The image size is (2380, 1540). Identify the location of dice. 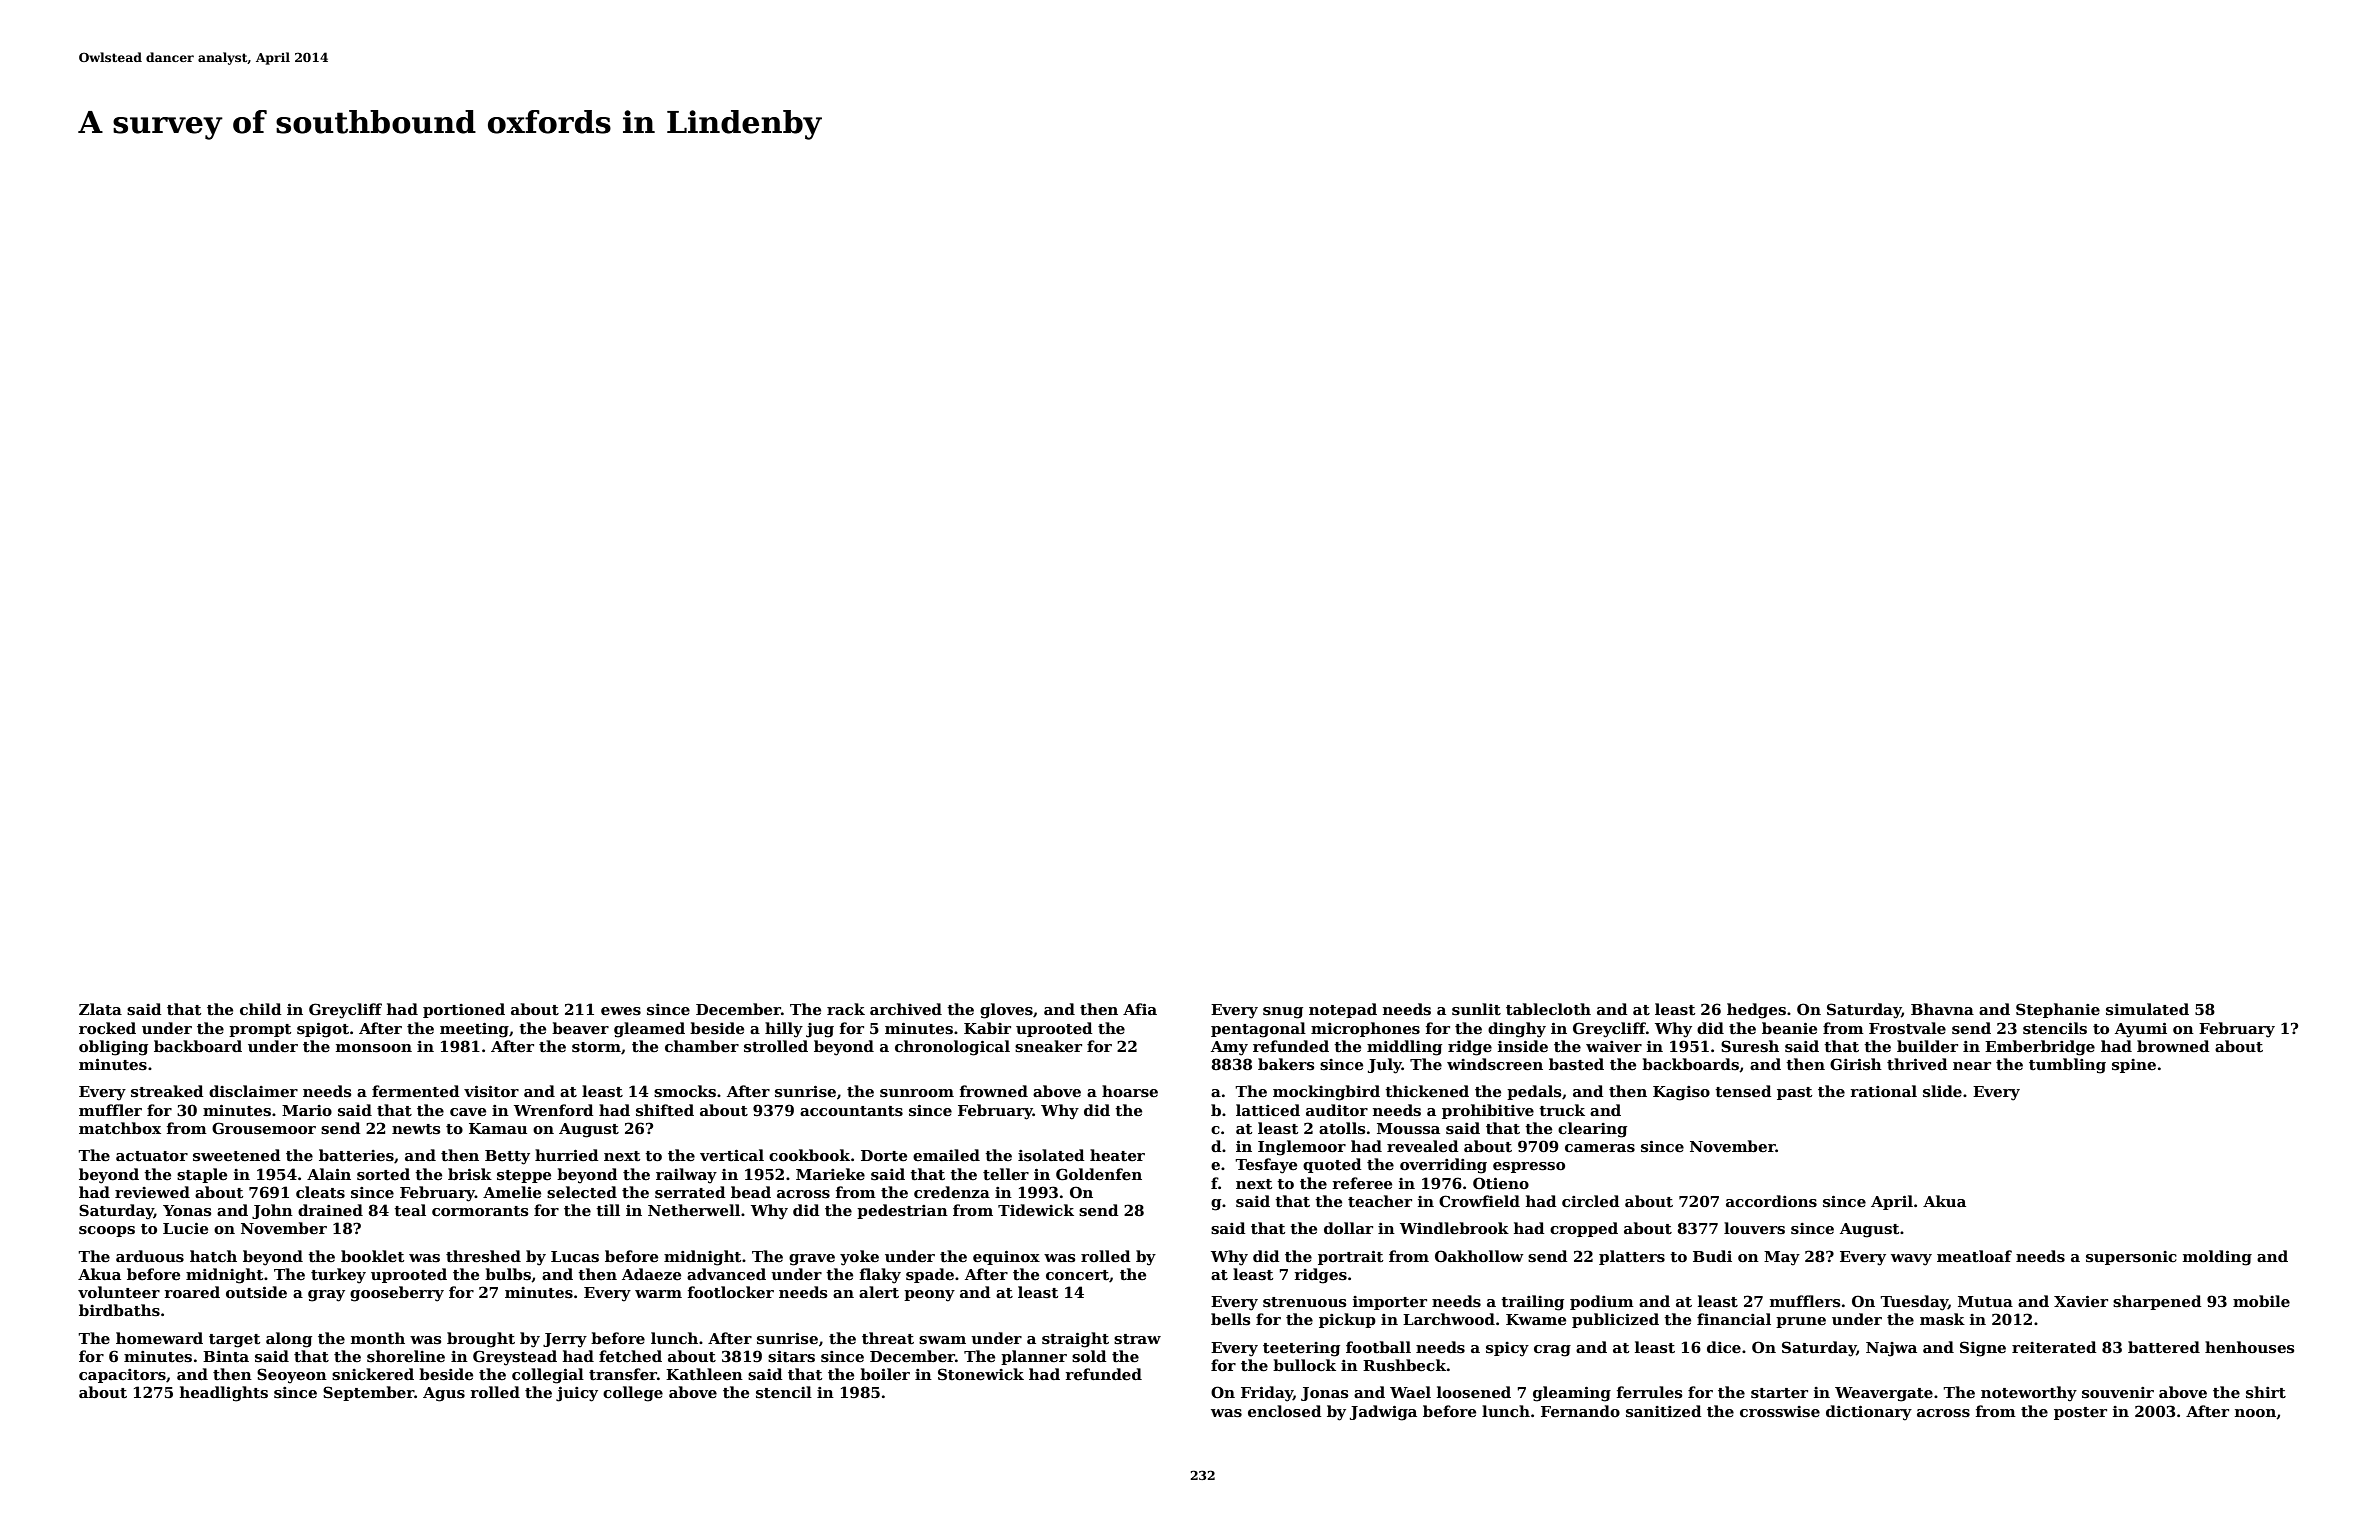
(1724, 1347).
